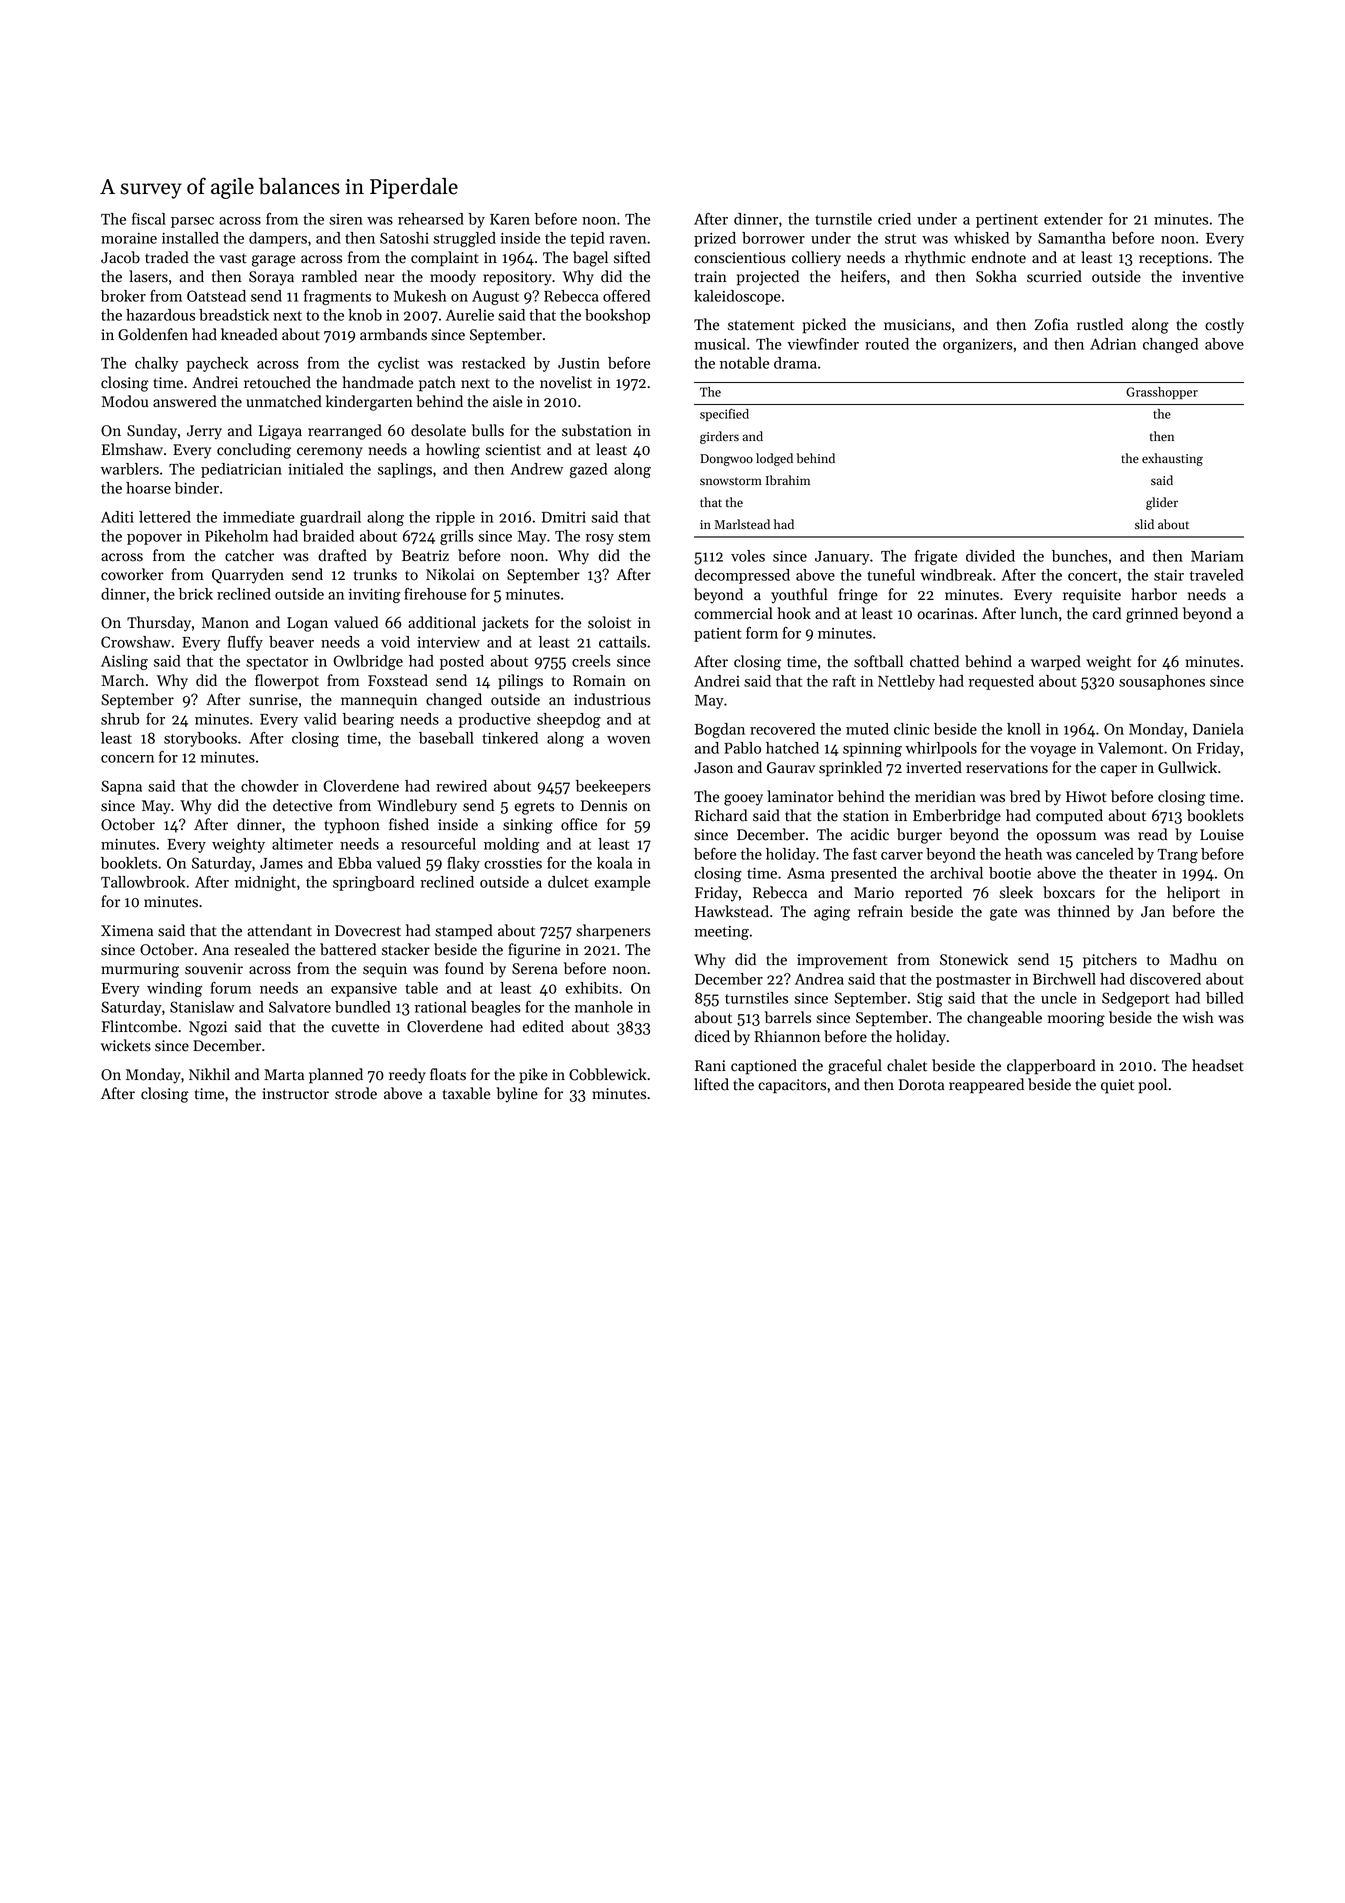 The width and height of the image is (1345, 1903). I want to click on Asma, so click(806, 873).
